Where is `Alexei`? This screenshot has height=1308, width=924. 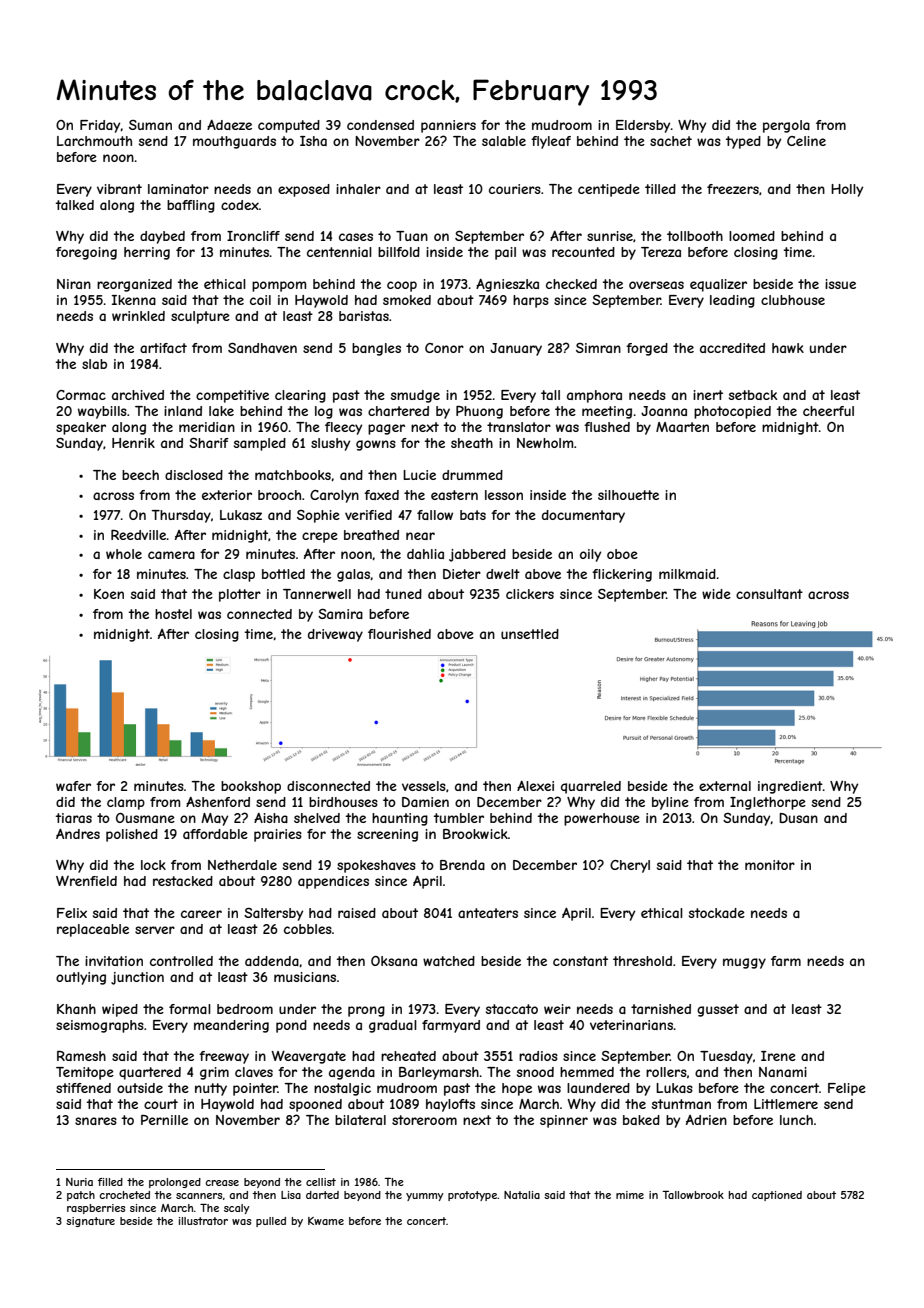
Alexei is located at coordinates (535, 786).
